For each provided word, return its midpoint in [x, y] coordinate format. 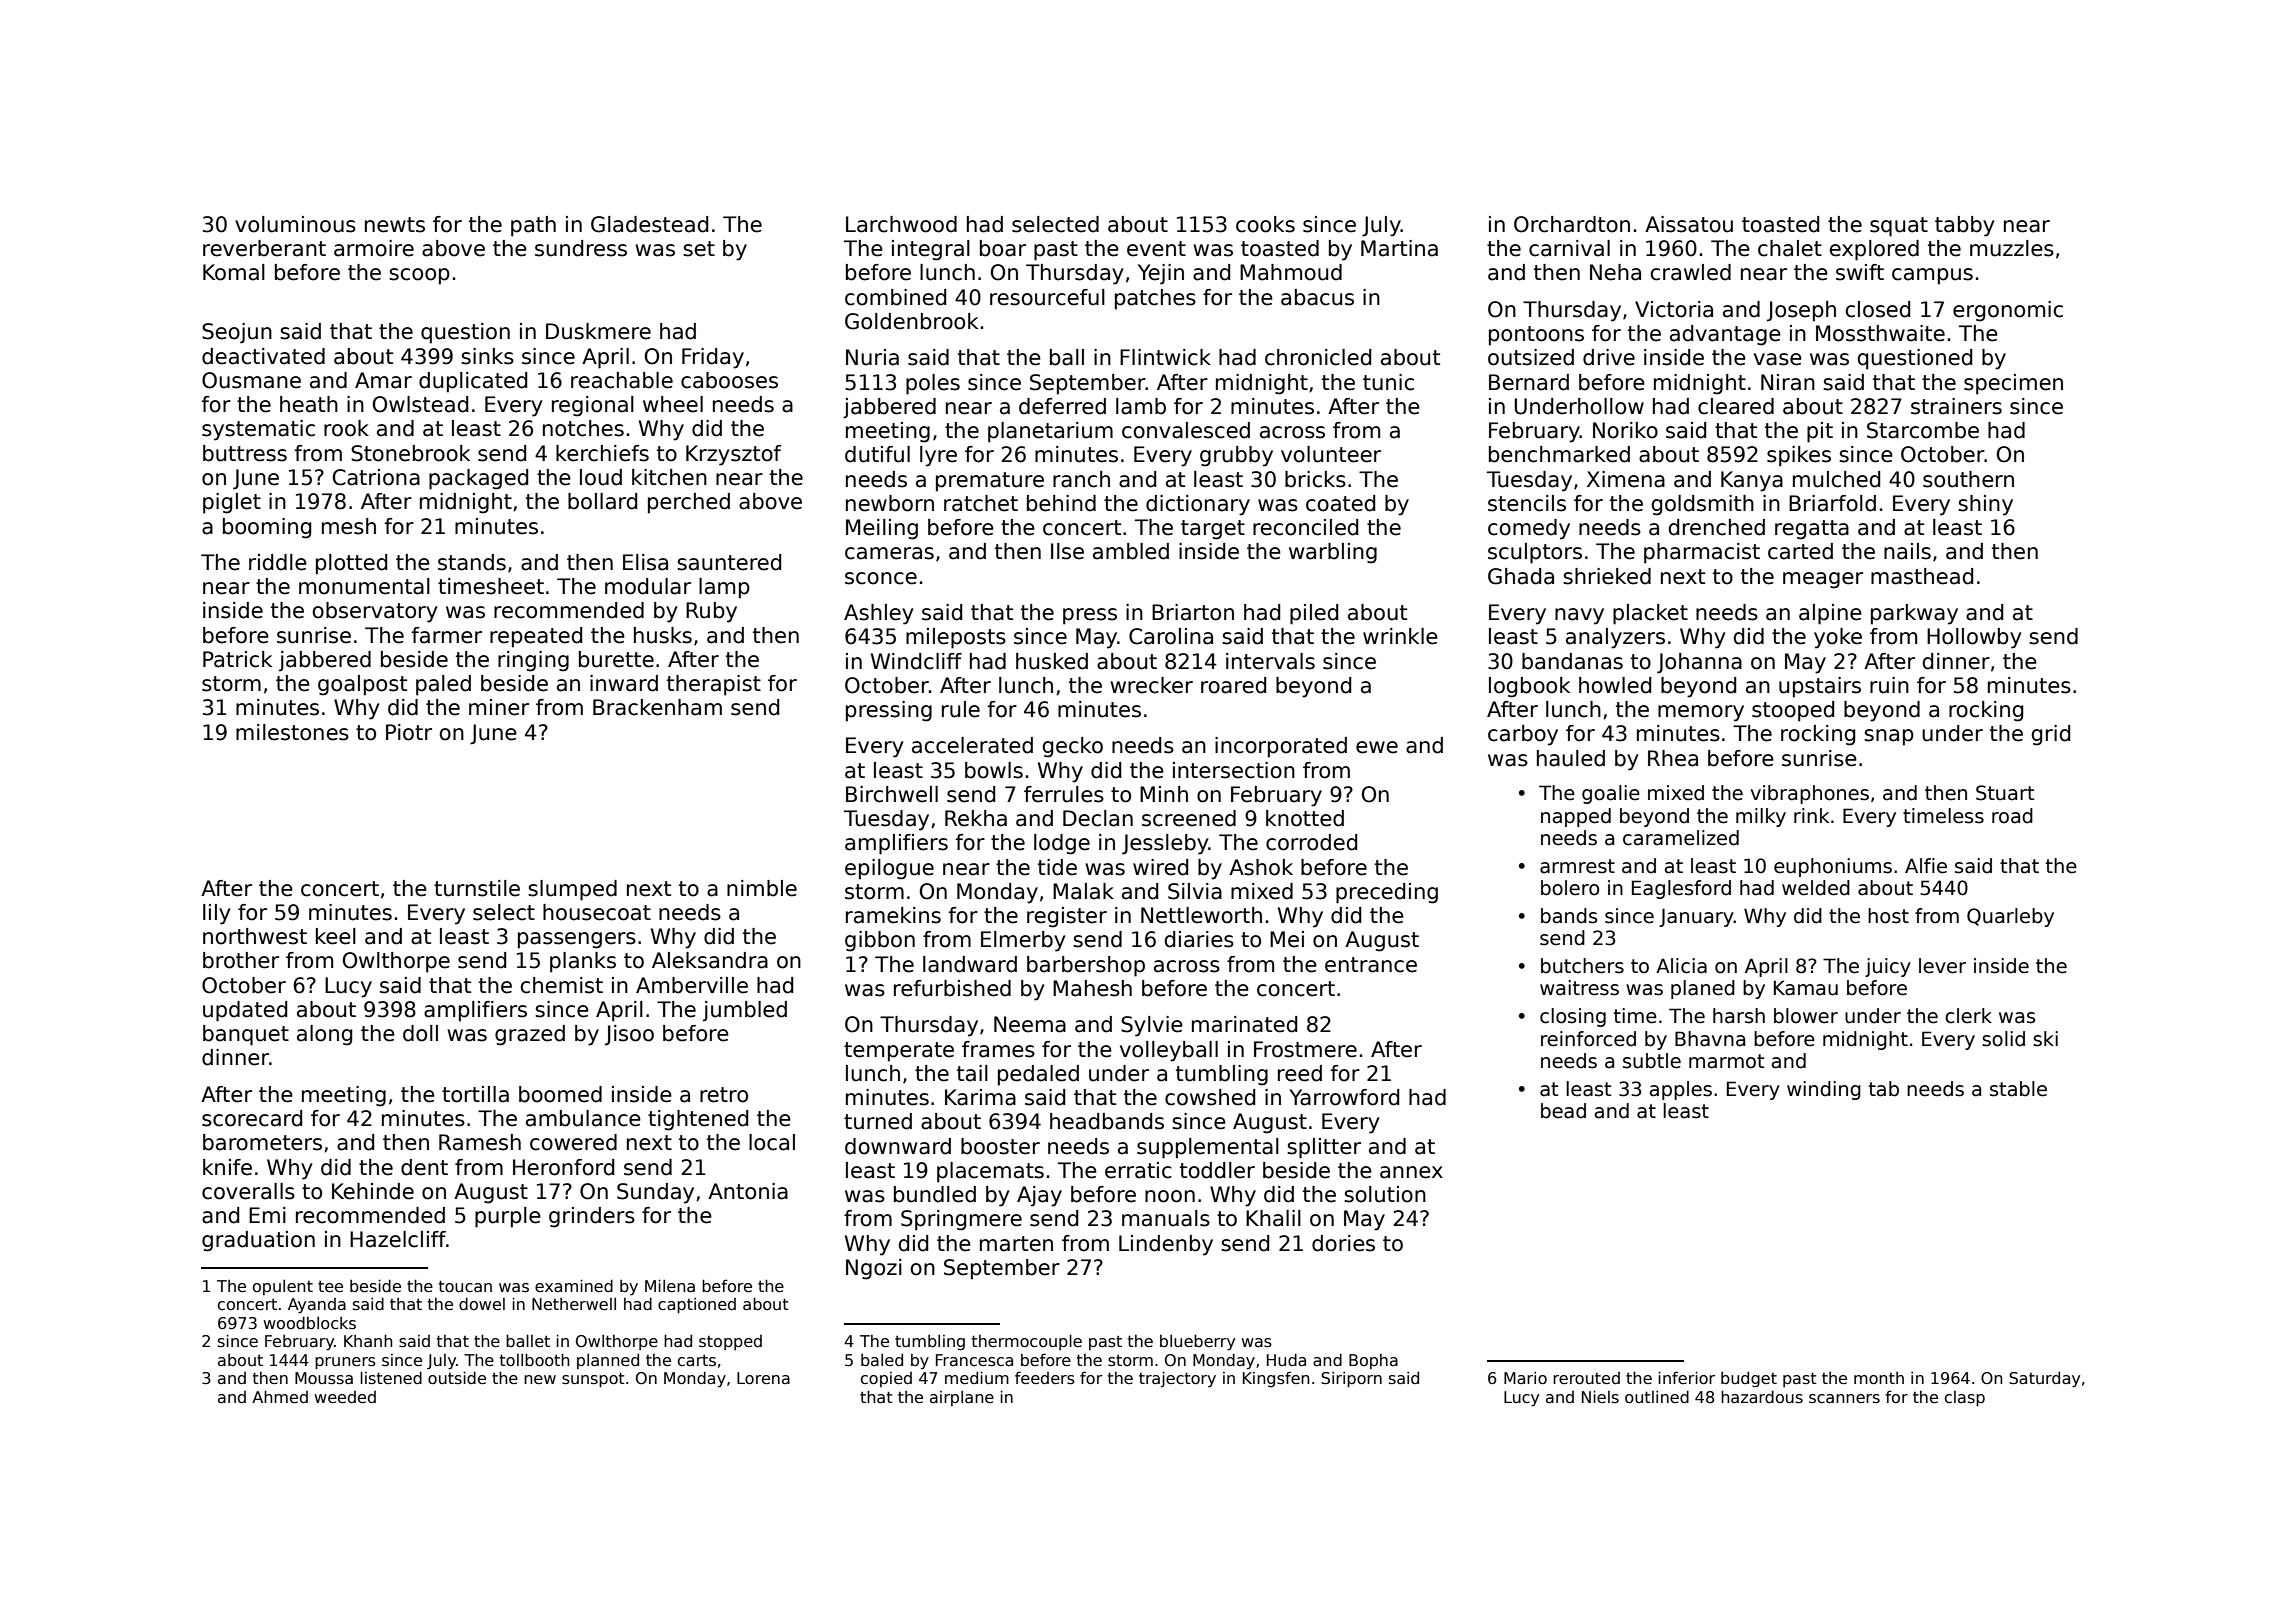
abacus [1317, 297]
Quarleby [2010, 917]
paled [443, 685]
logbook [1529, 687]
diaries [1199, 939]
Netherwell [574, 1303]
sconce [881, 578]
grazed [530, 1035]
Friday [713, 358]
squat [1899, 227]
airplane [962, 1398]
